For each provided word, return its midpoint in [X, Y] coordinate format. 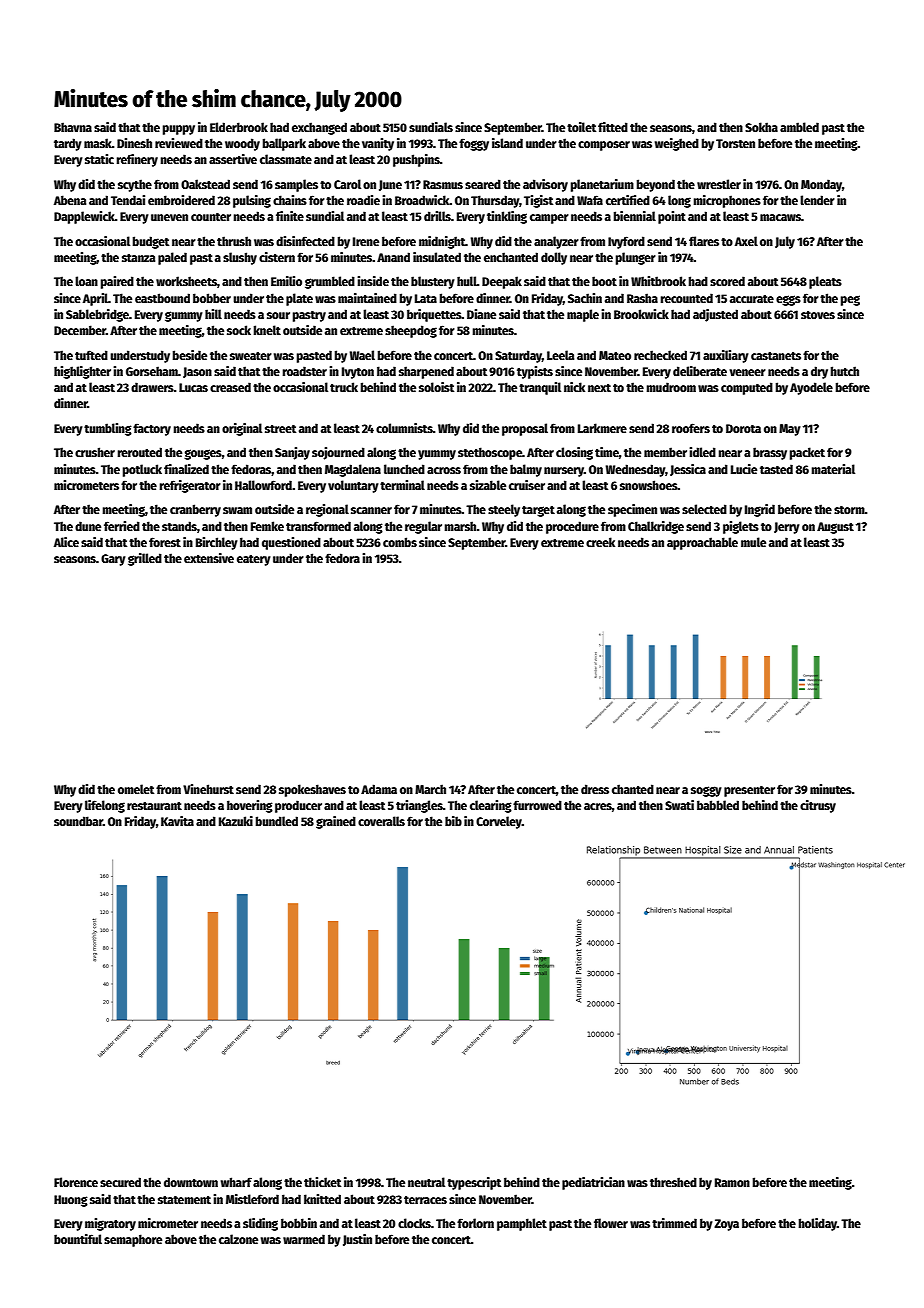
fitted [613, 127]
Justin [357, 1240]
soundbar [78, 821]
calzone [238, 1239]
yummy [437, 455]
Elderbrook [239, 127]
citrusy [818, 806]
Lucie [744, 469]
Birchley [217, 543]
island [507, 143]
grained [336, 822]
